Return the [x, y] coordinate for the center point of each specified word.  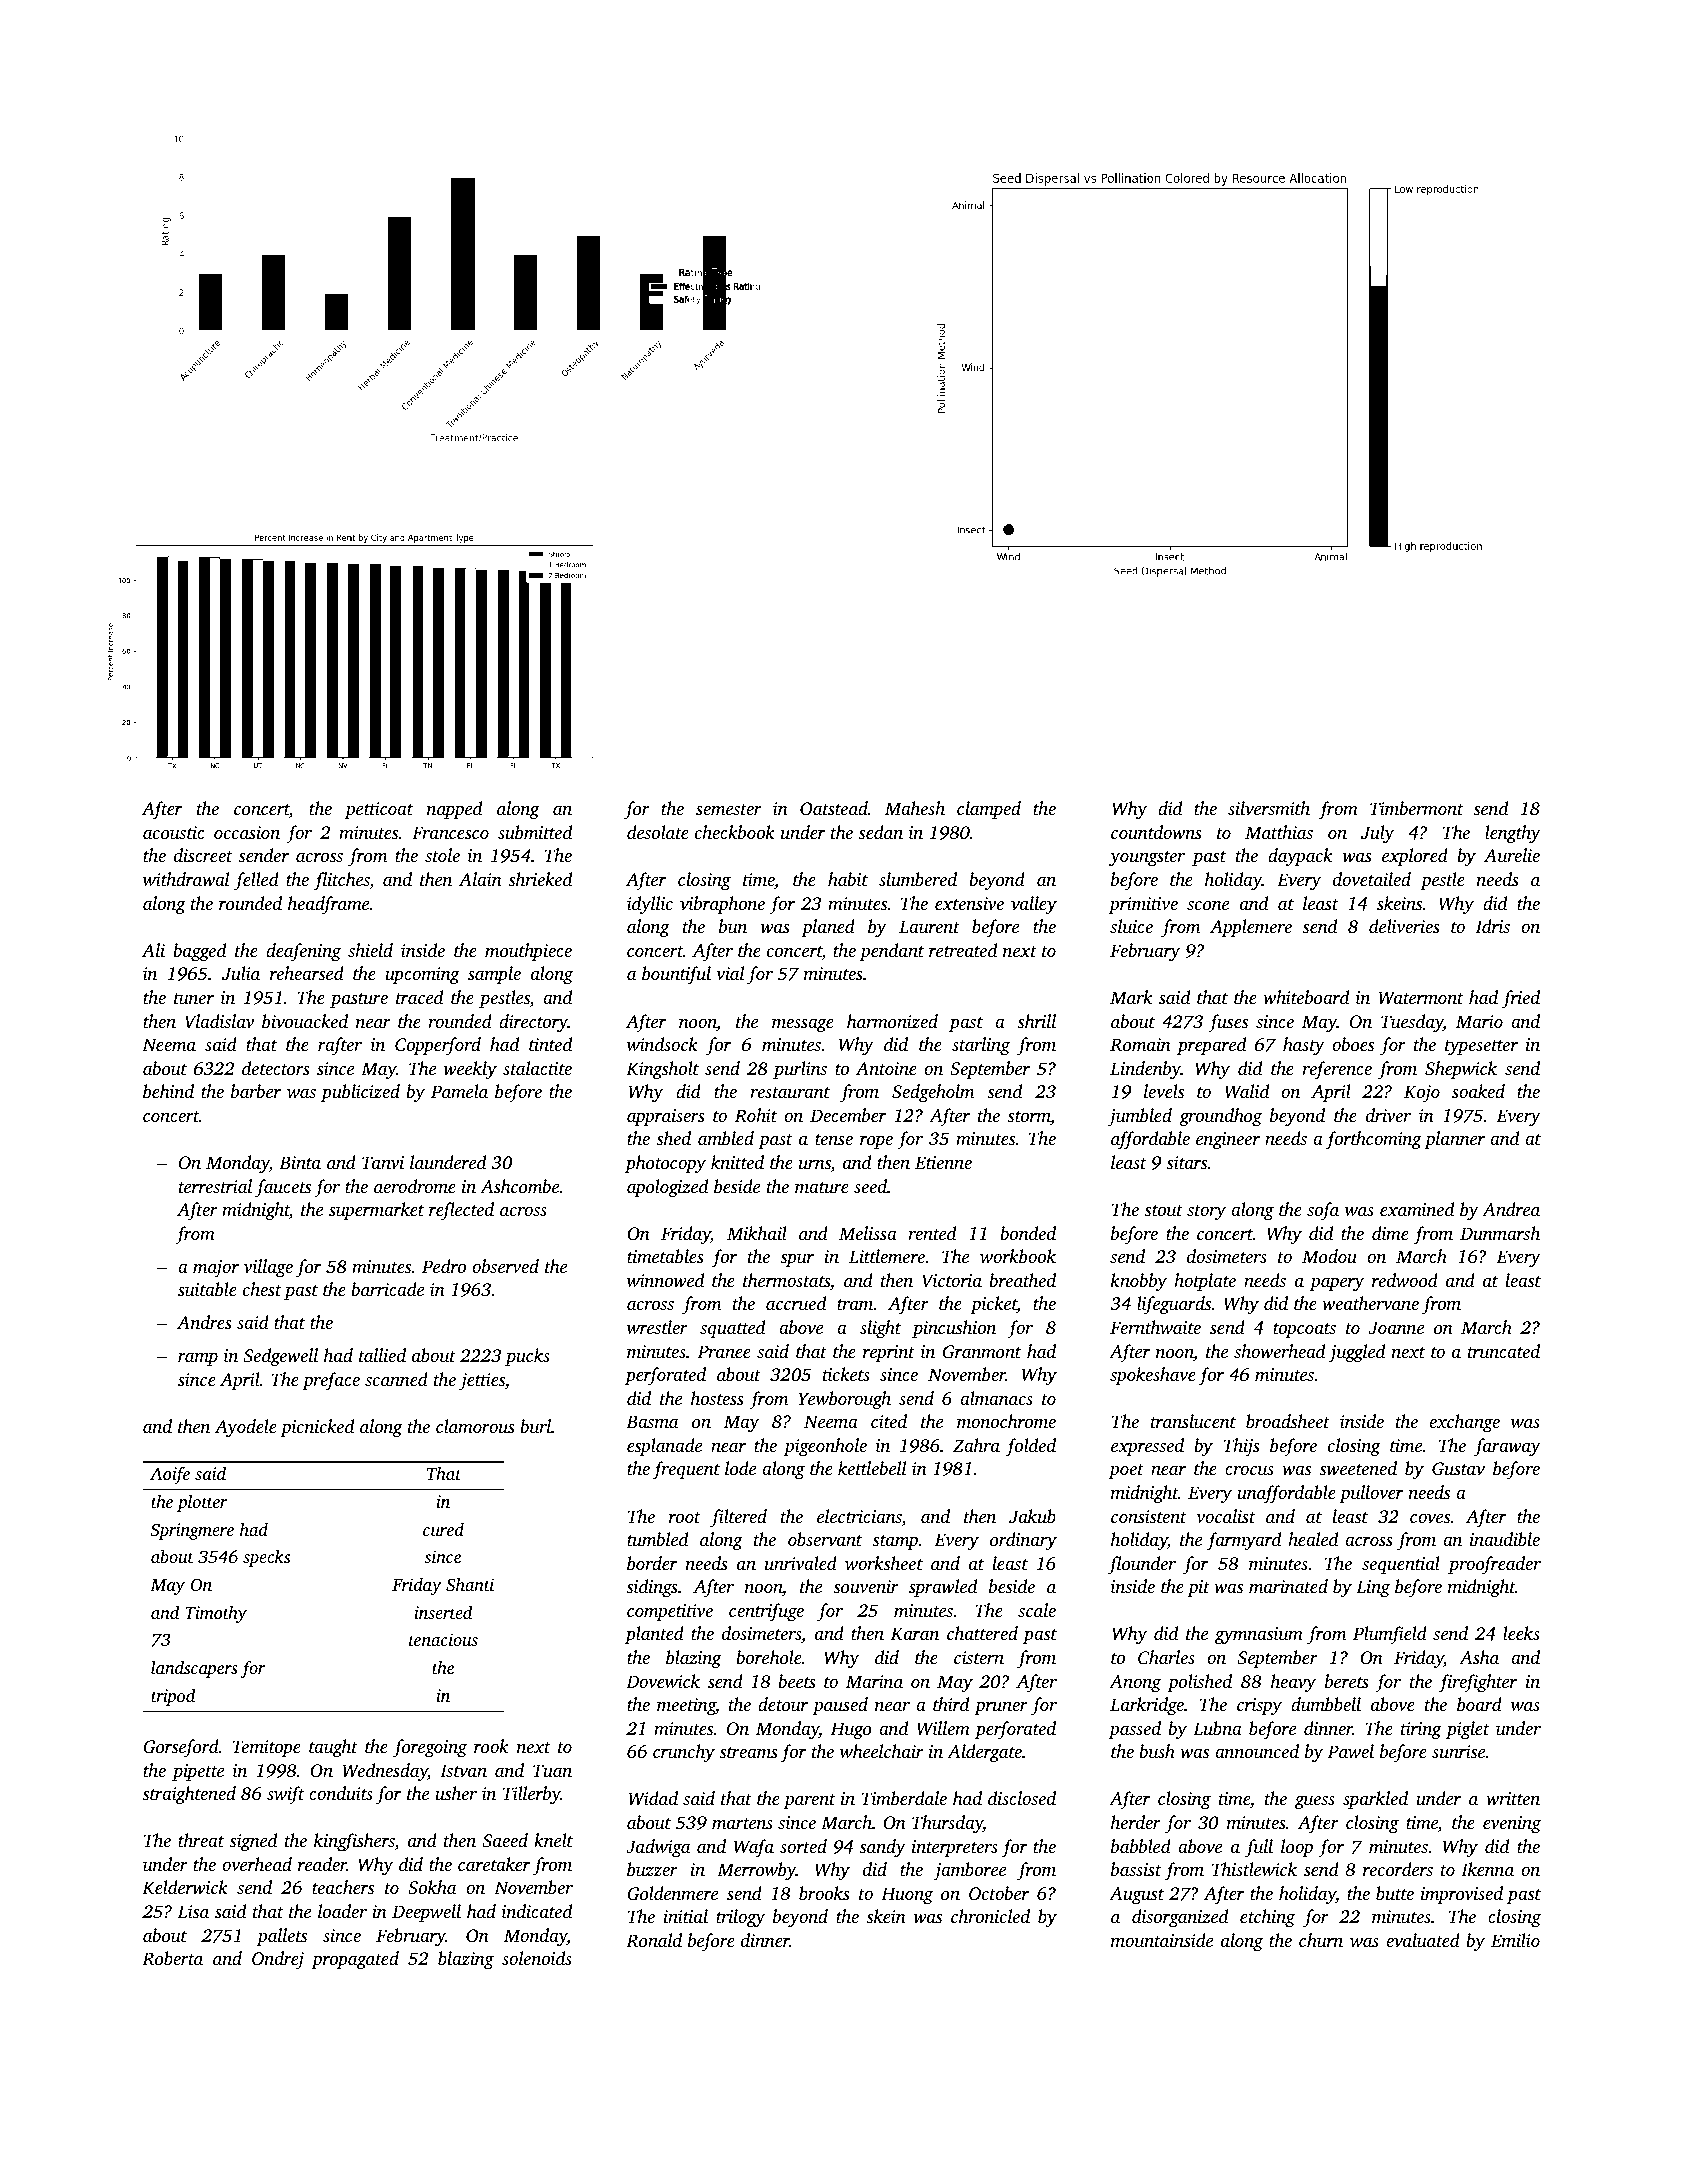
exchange [1464, 1423]
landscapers [194, 1669]
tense [834, 1139]
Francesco [450, 832]
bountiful [676, 975]
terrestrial [215, 1186]
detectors [276, 1068]
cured [443, 1529]
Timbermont [1417, 808]
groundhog [1220, 1117]
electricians [859, 1517]
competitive [670, 1612]
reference [1337, 1070]
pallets [282, 1937]
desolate [658, 832]
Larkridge [1147, 1706]
